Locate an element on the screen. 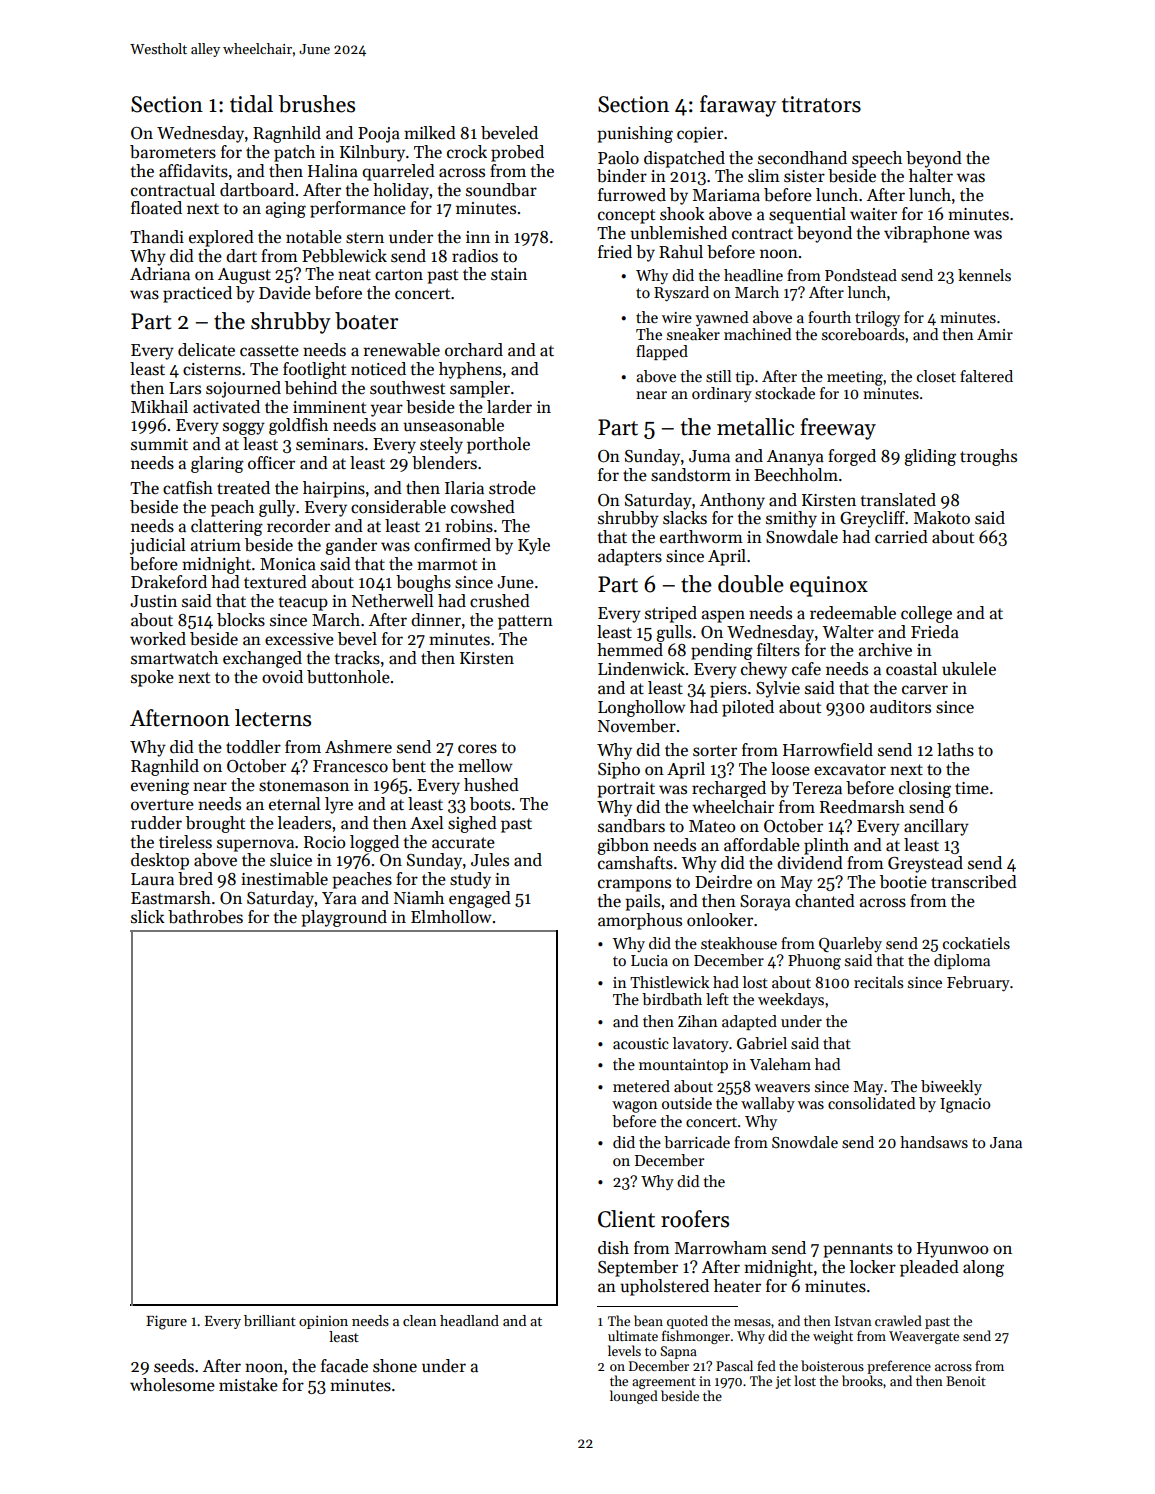 This screenshot has width=1155, height=1494. yawned is located at coordinates (721, 319).
